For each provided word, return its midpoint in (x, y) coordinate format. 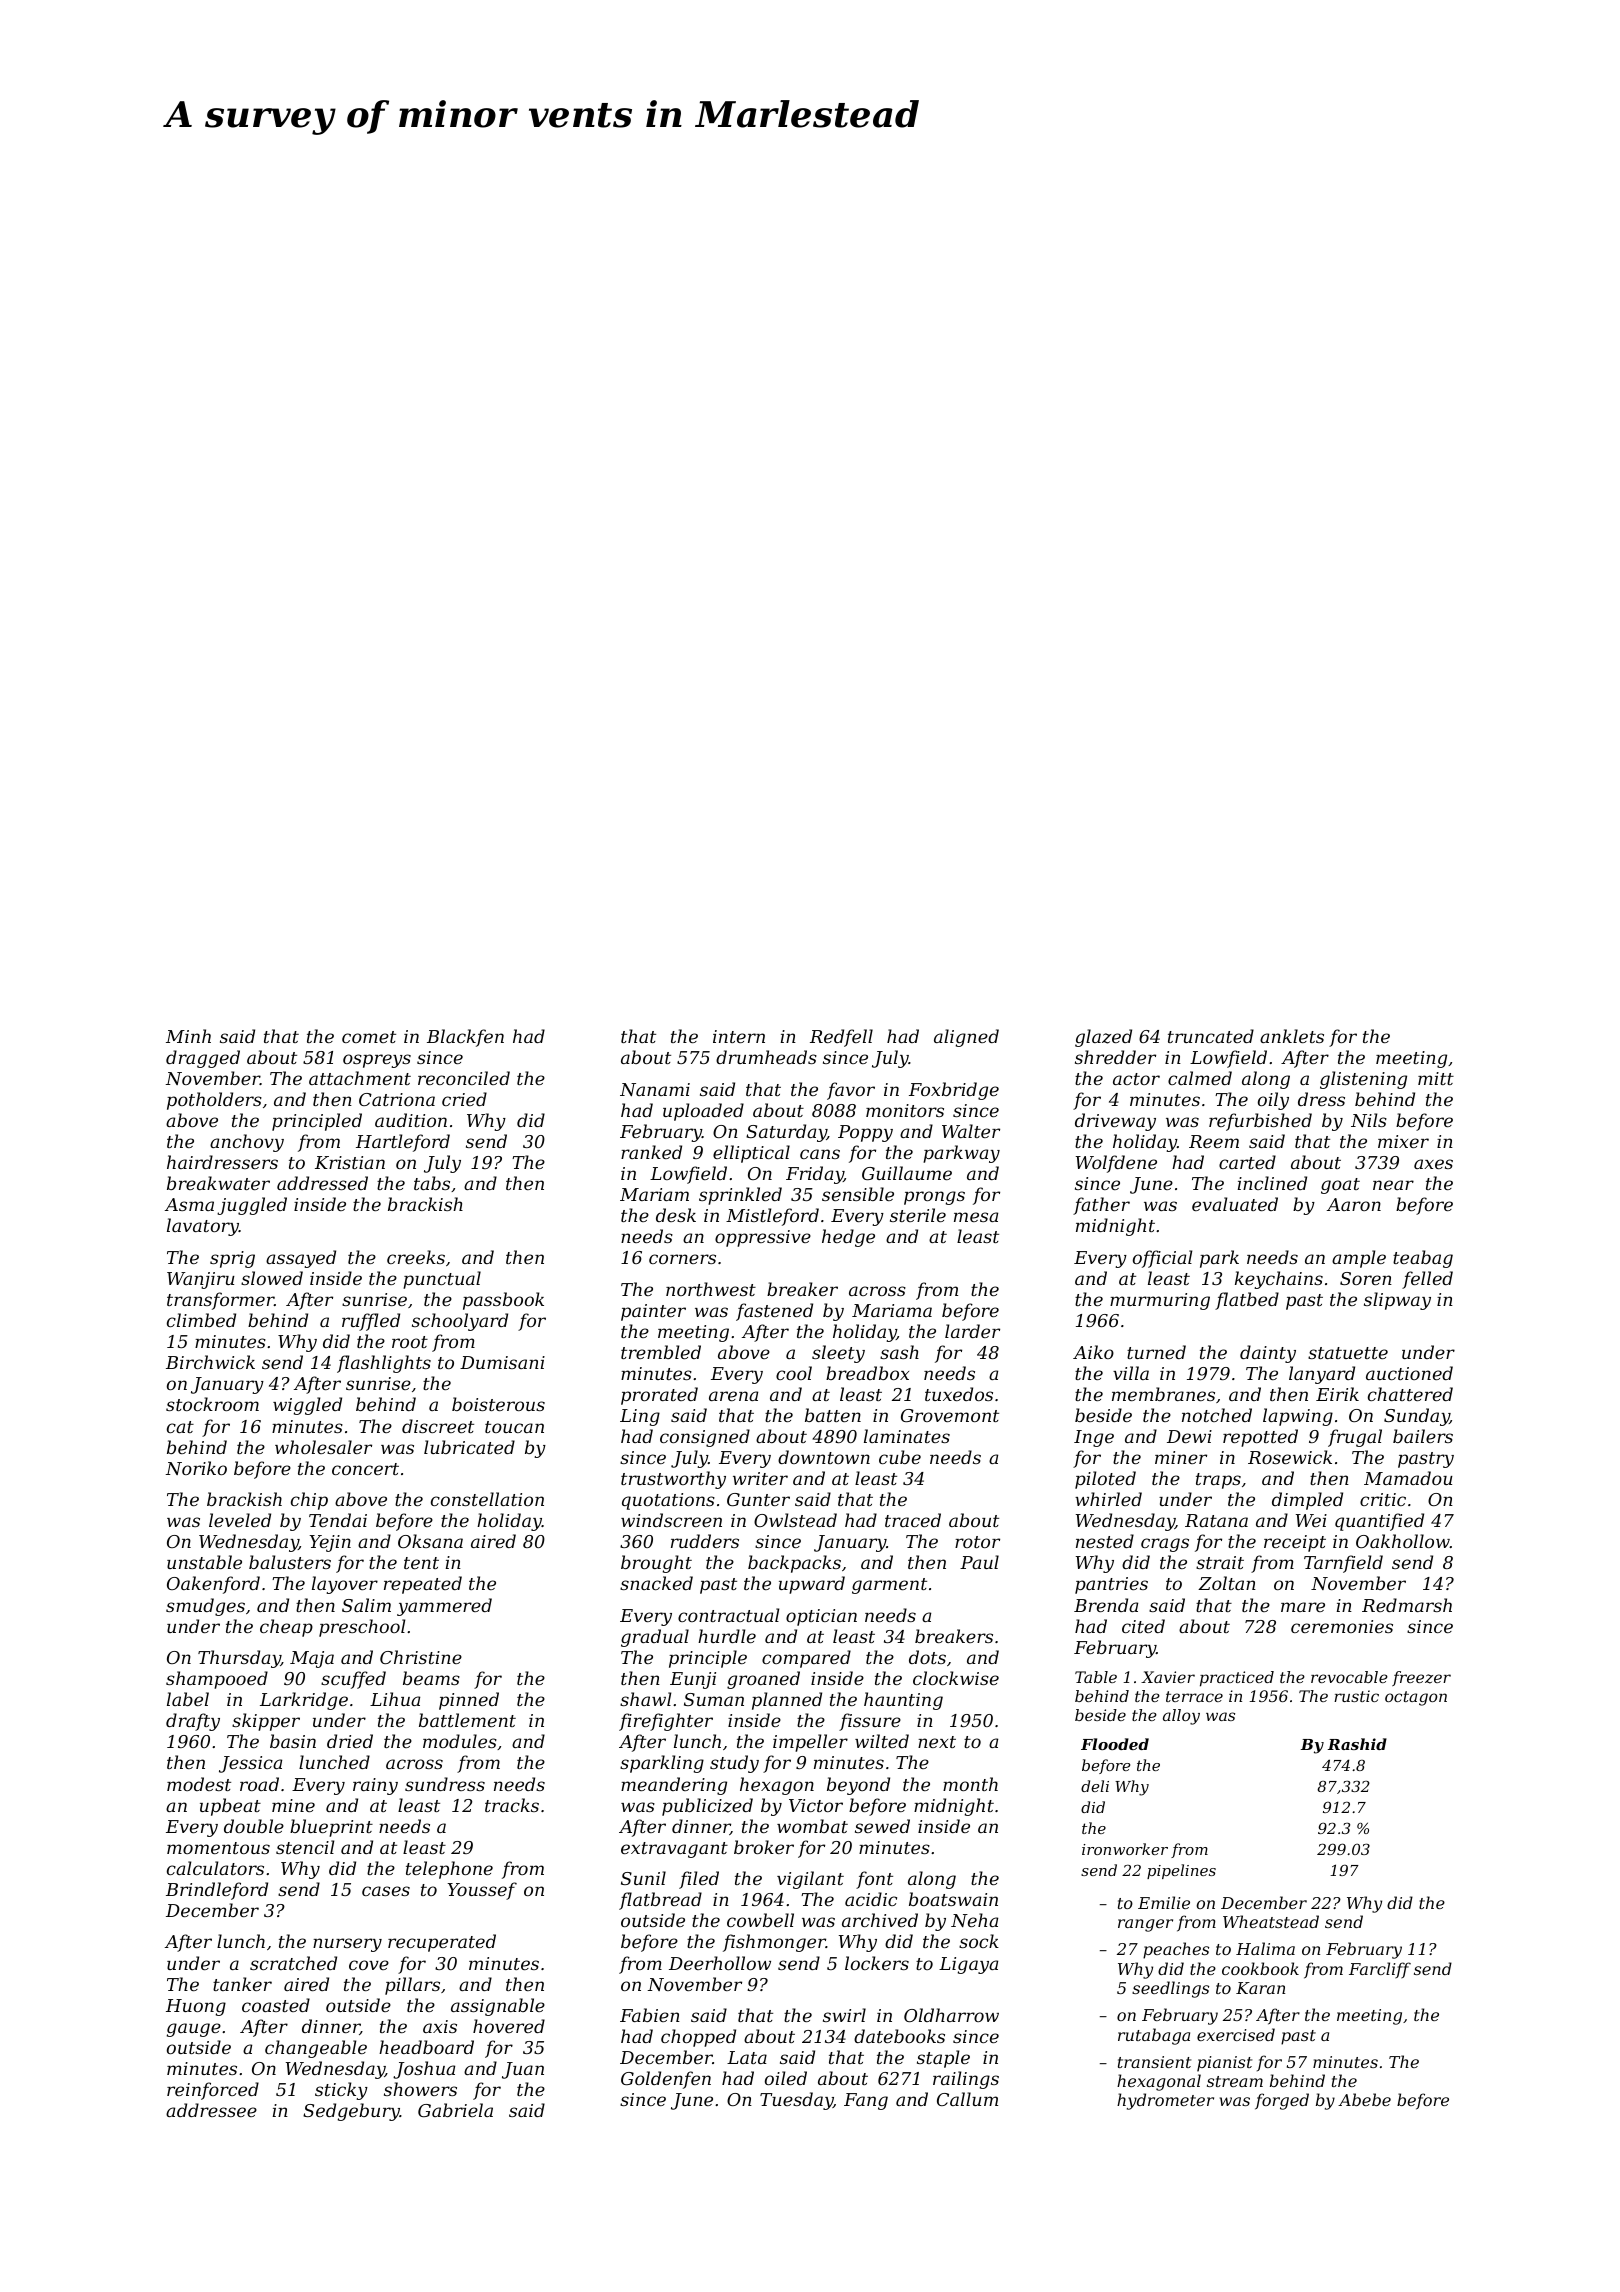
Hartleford (403, 1143)
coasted (276, 2005)
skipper (266, 1722)
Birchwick (210, 1362)
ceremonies (1342, 1626)
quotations (668, 1501)
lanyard (1322, 1375)
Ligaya (968, 1965)
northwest (711, 1289)
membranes (1163, 1394)
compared (806, 1659)
